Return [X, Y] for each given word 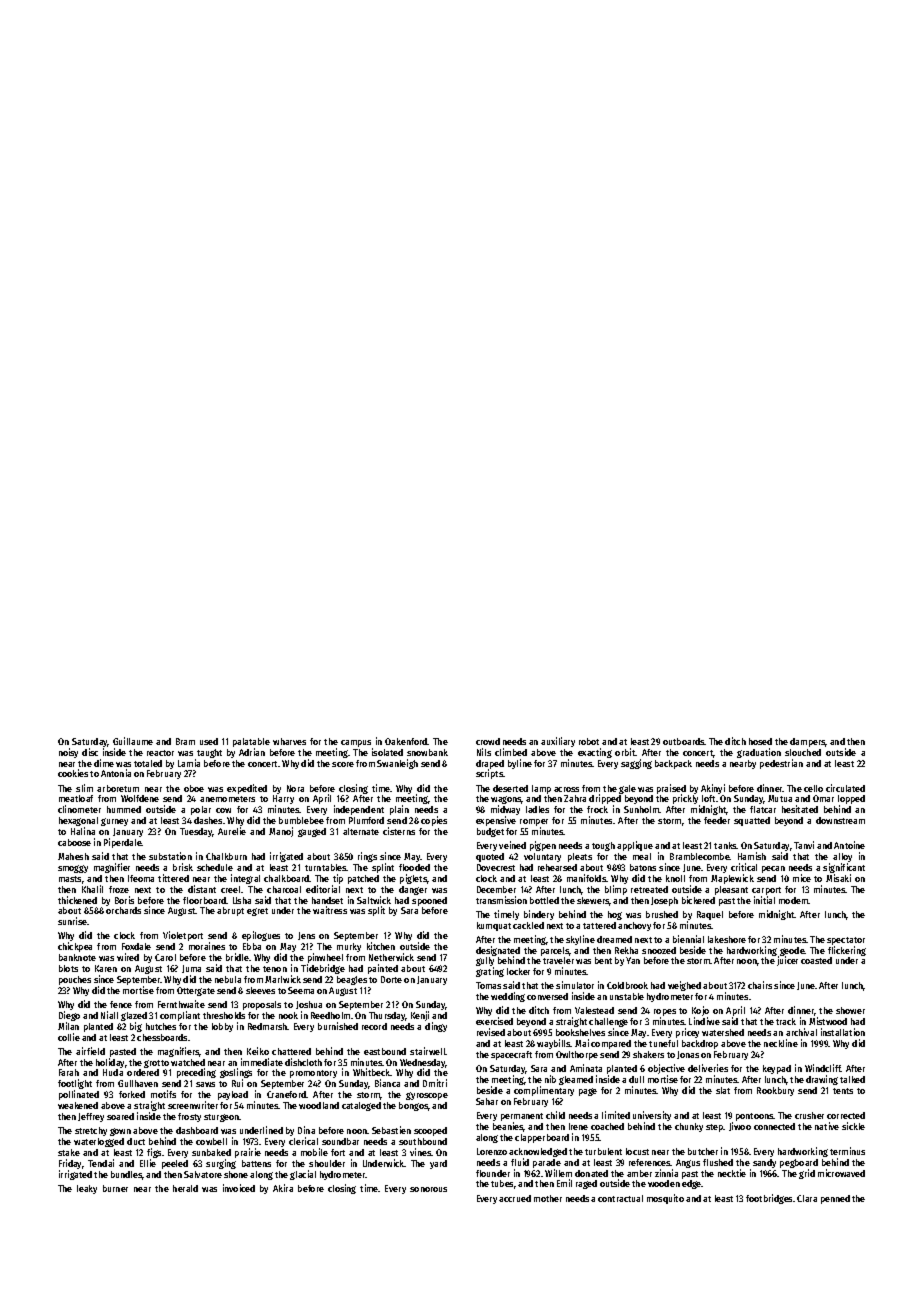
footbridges [769, 1199]
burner [115, 1188]
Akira [283, 1188]
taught [209, 753]
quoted [490, 857]
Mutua [780, 798]
